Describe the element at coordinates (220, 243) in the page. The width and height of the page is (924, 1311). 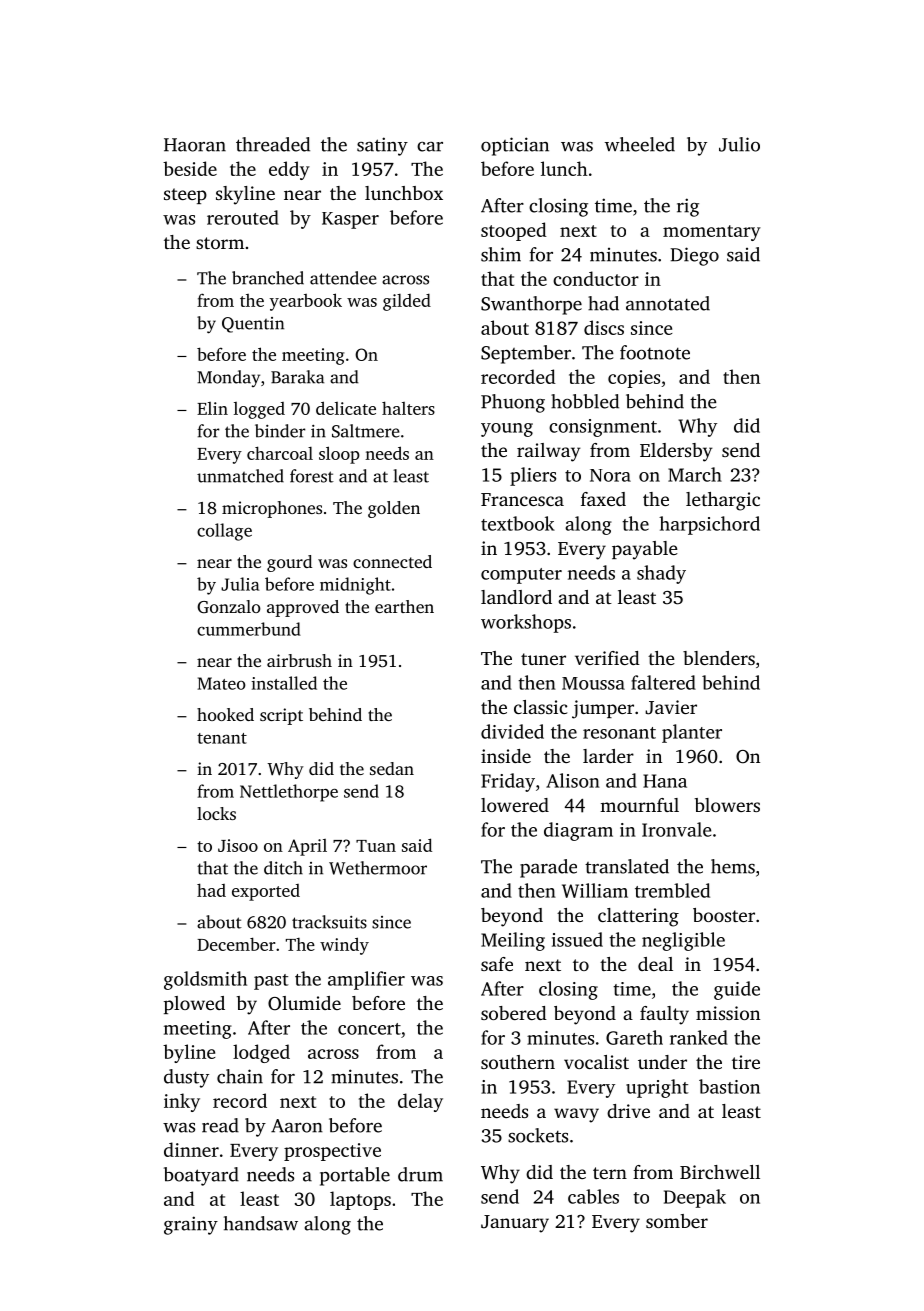
I see `storm` at that location.
